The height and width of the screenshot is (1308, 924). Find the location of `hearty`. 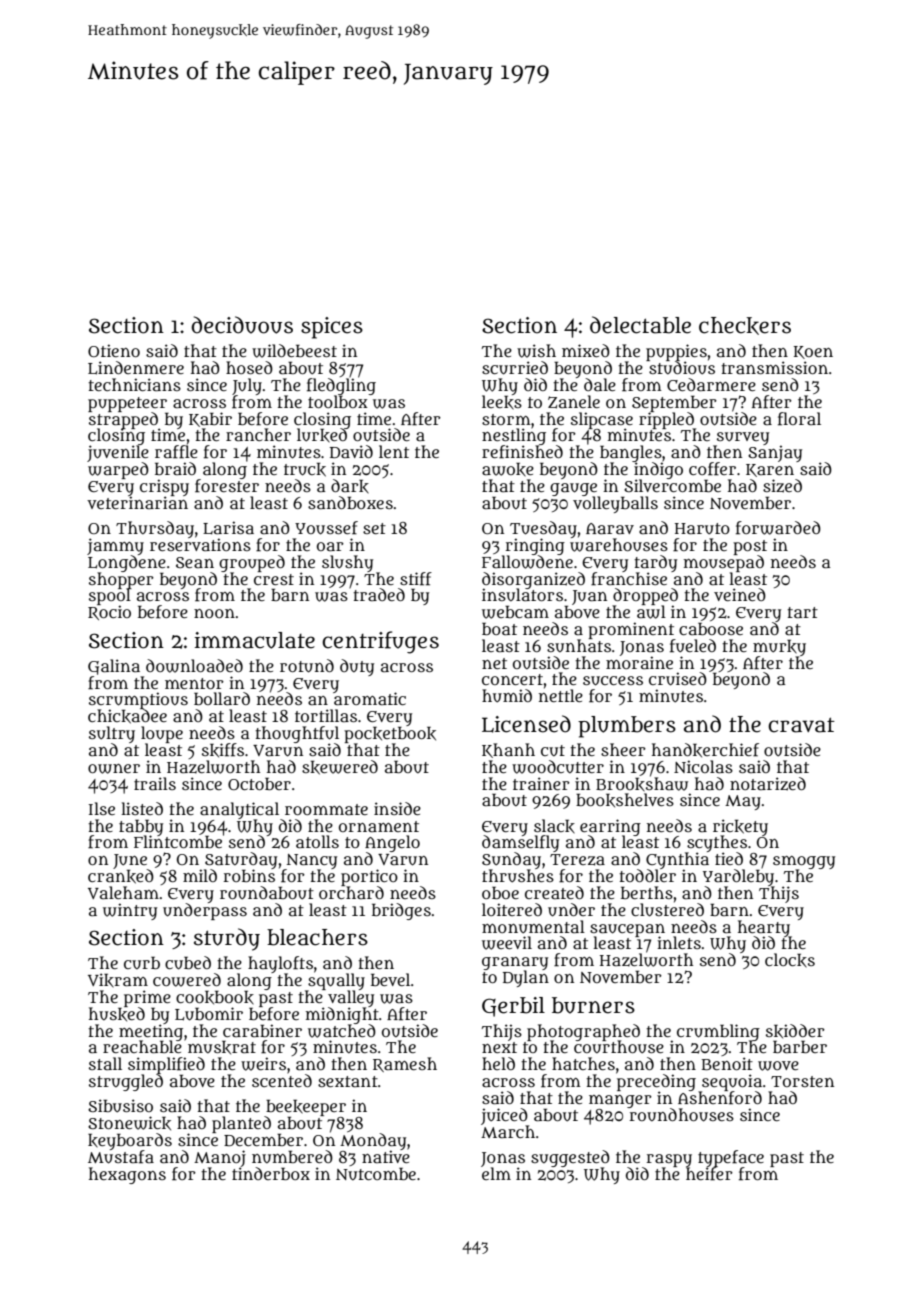

hearty is located at coordinates (765, 928).
